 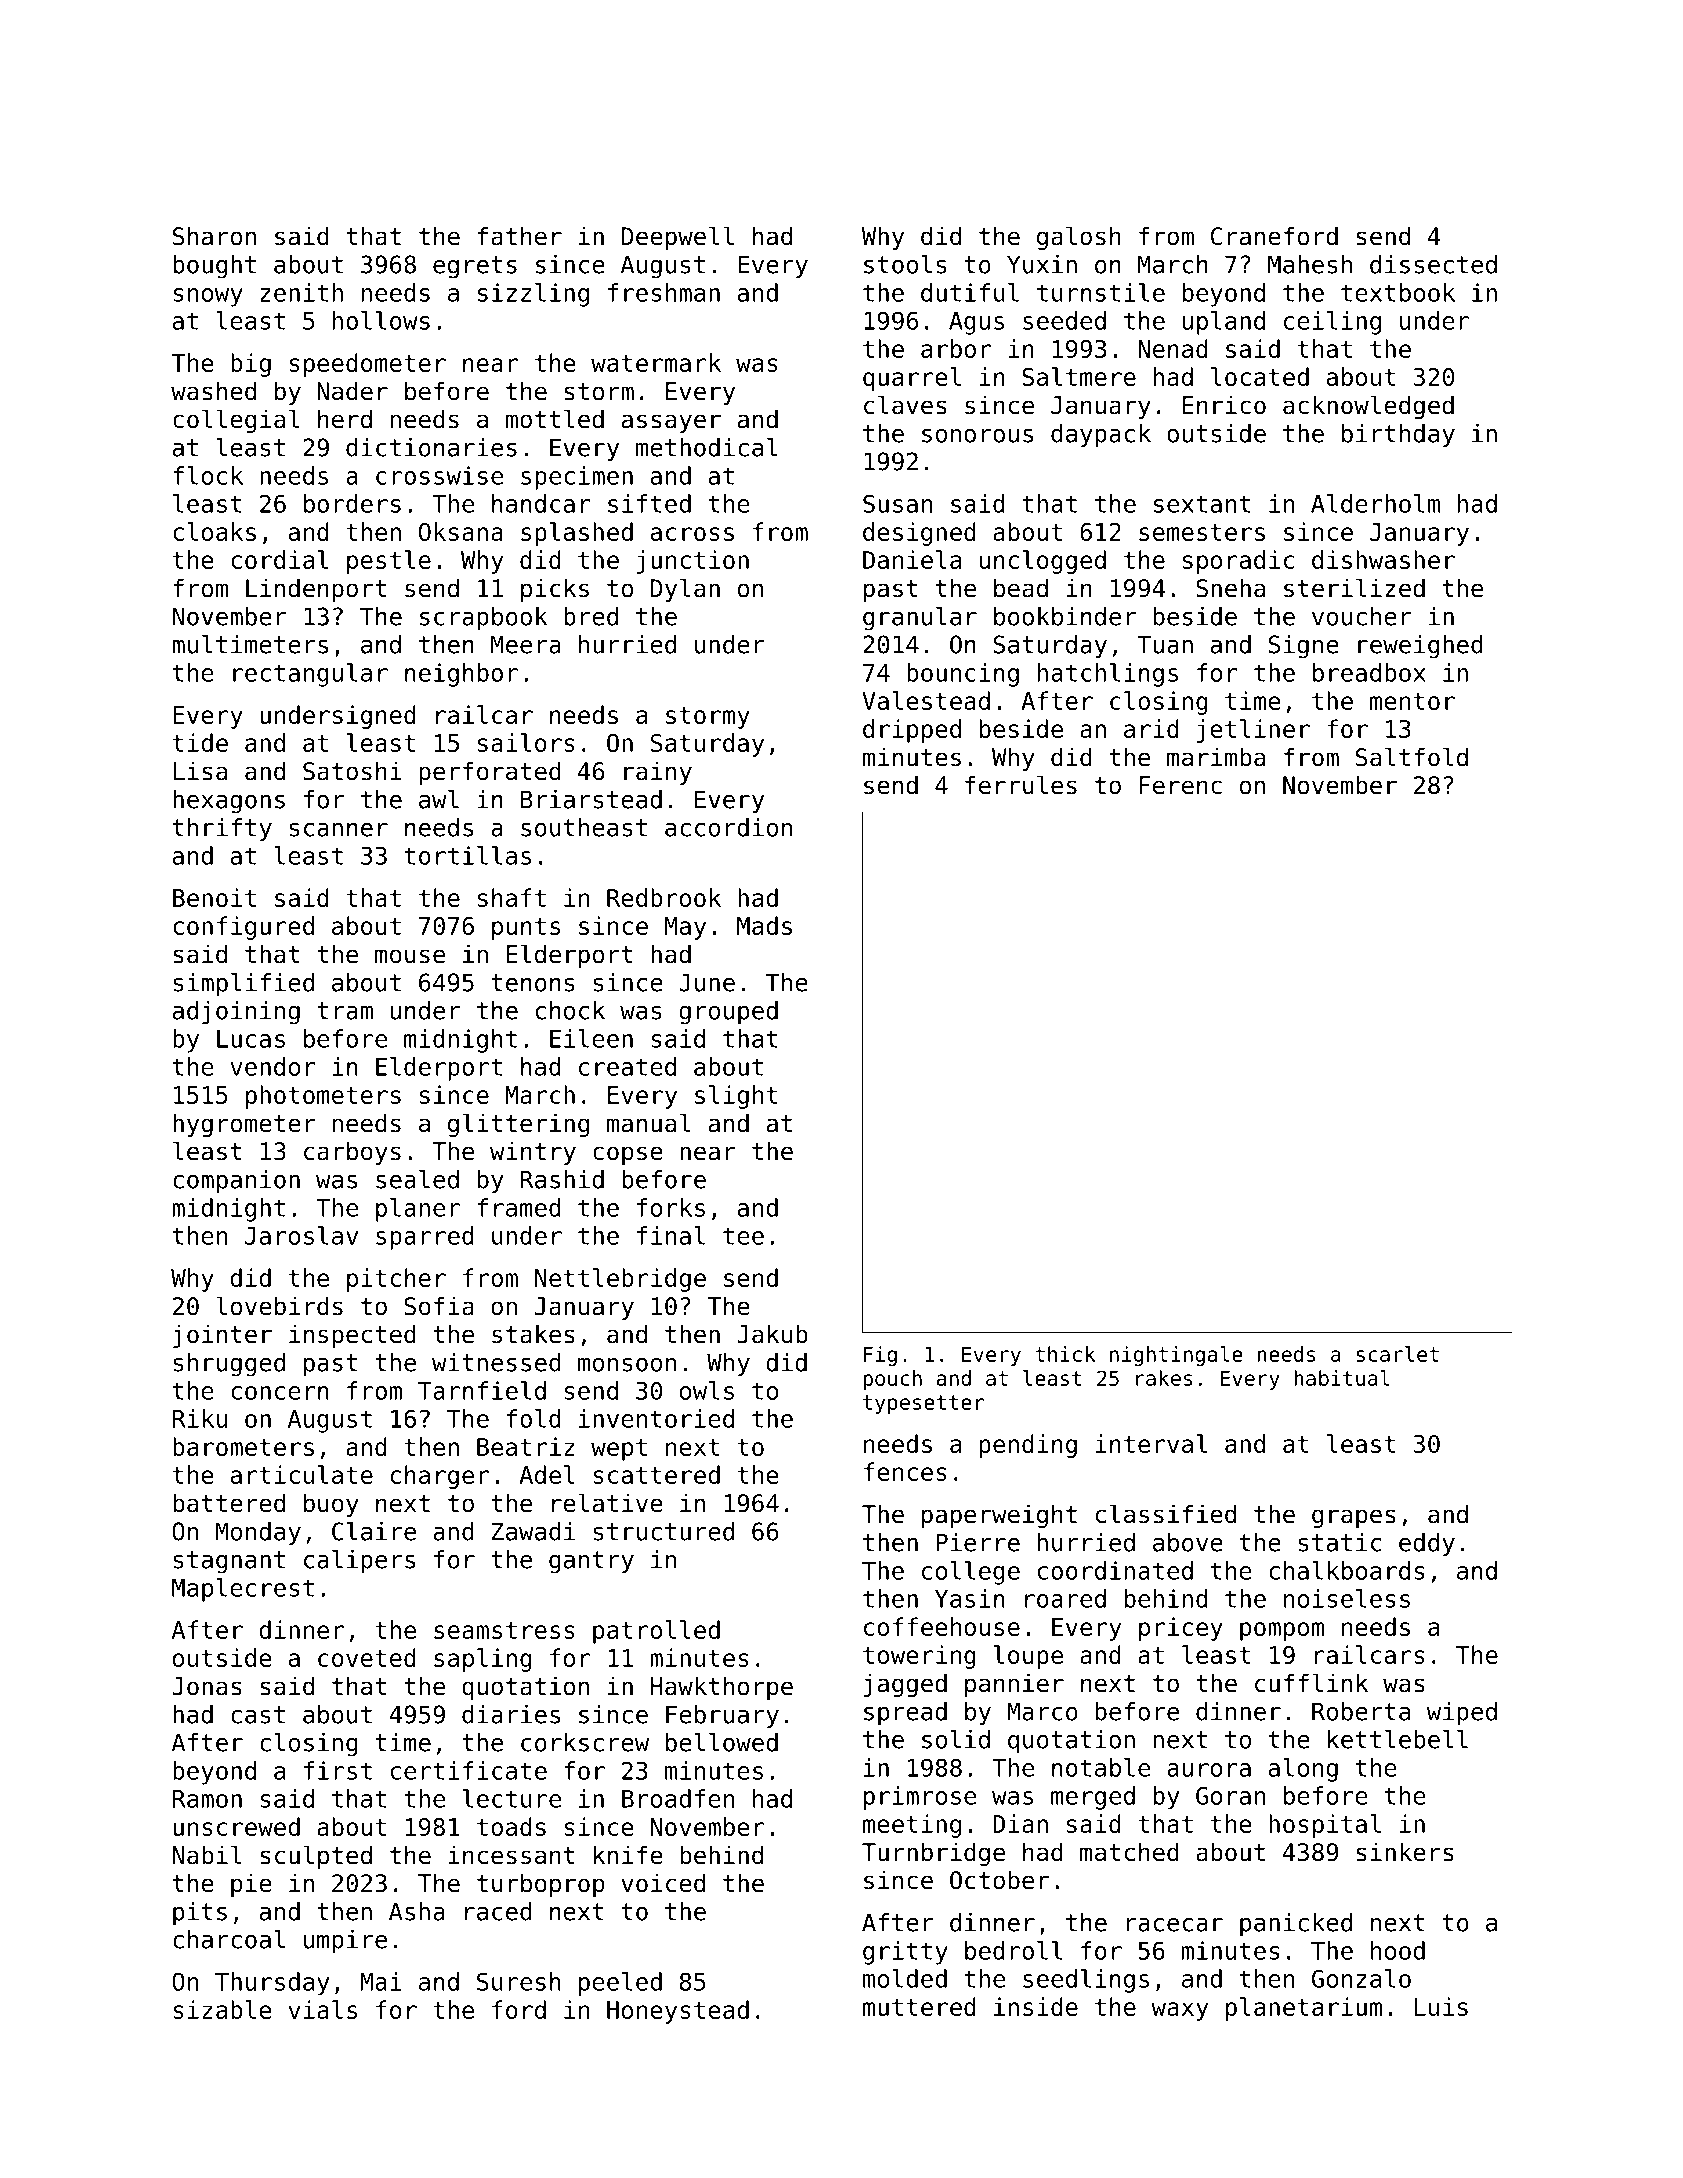 I want to click on inspected, so click(x=352, y=1336).
